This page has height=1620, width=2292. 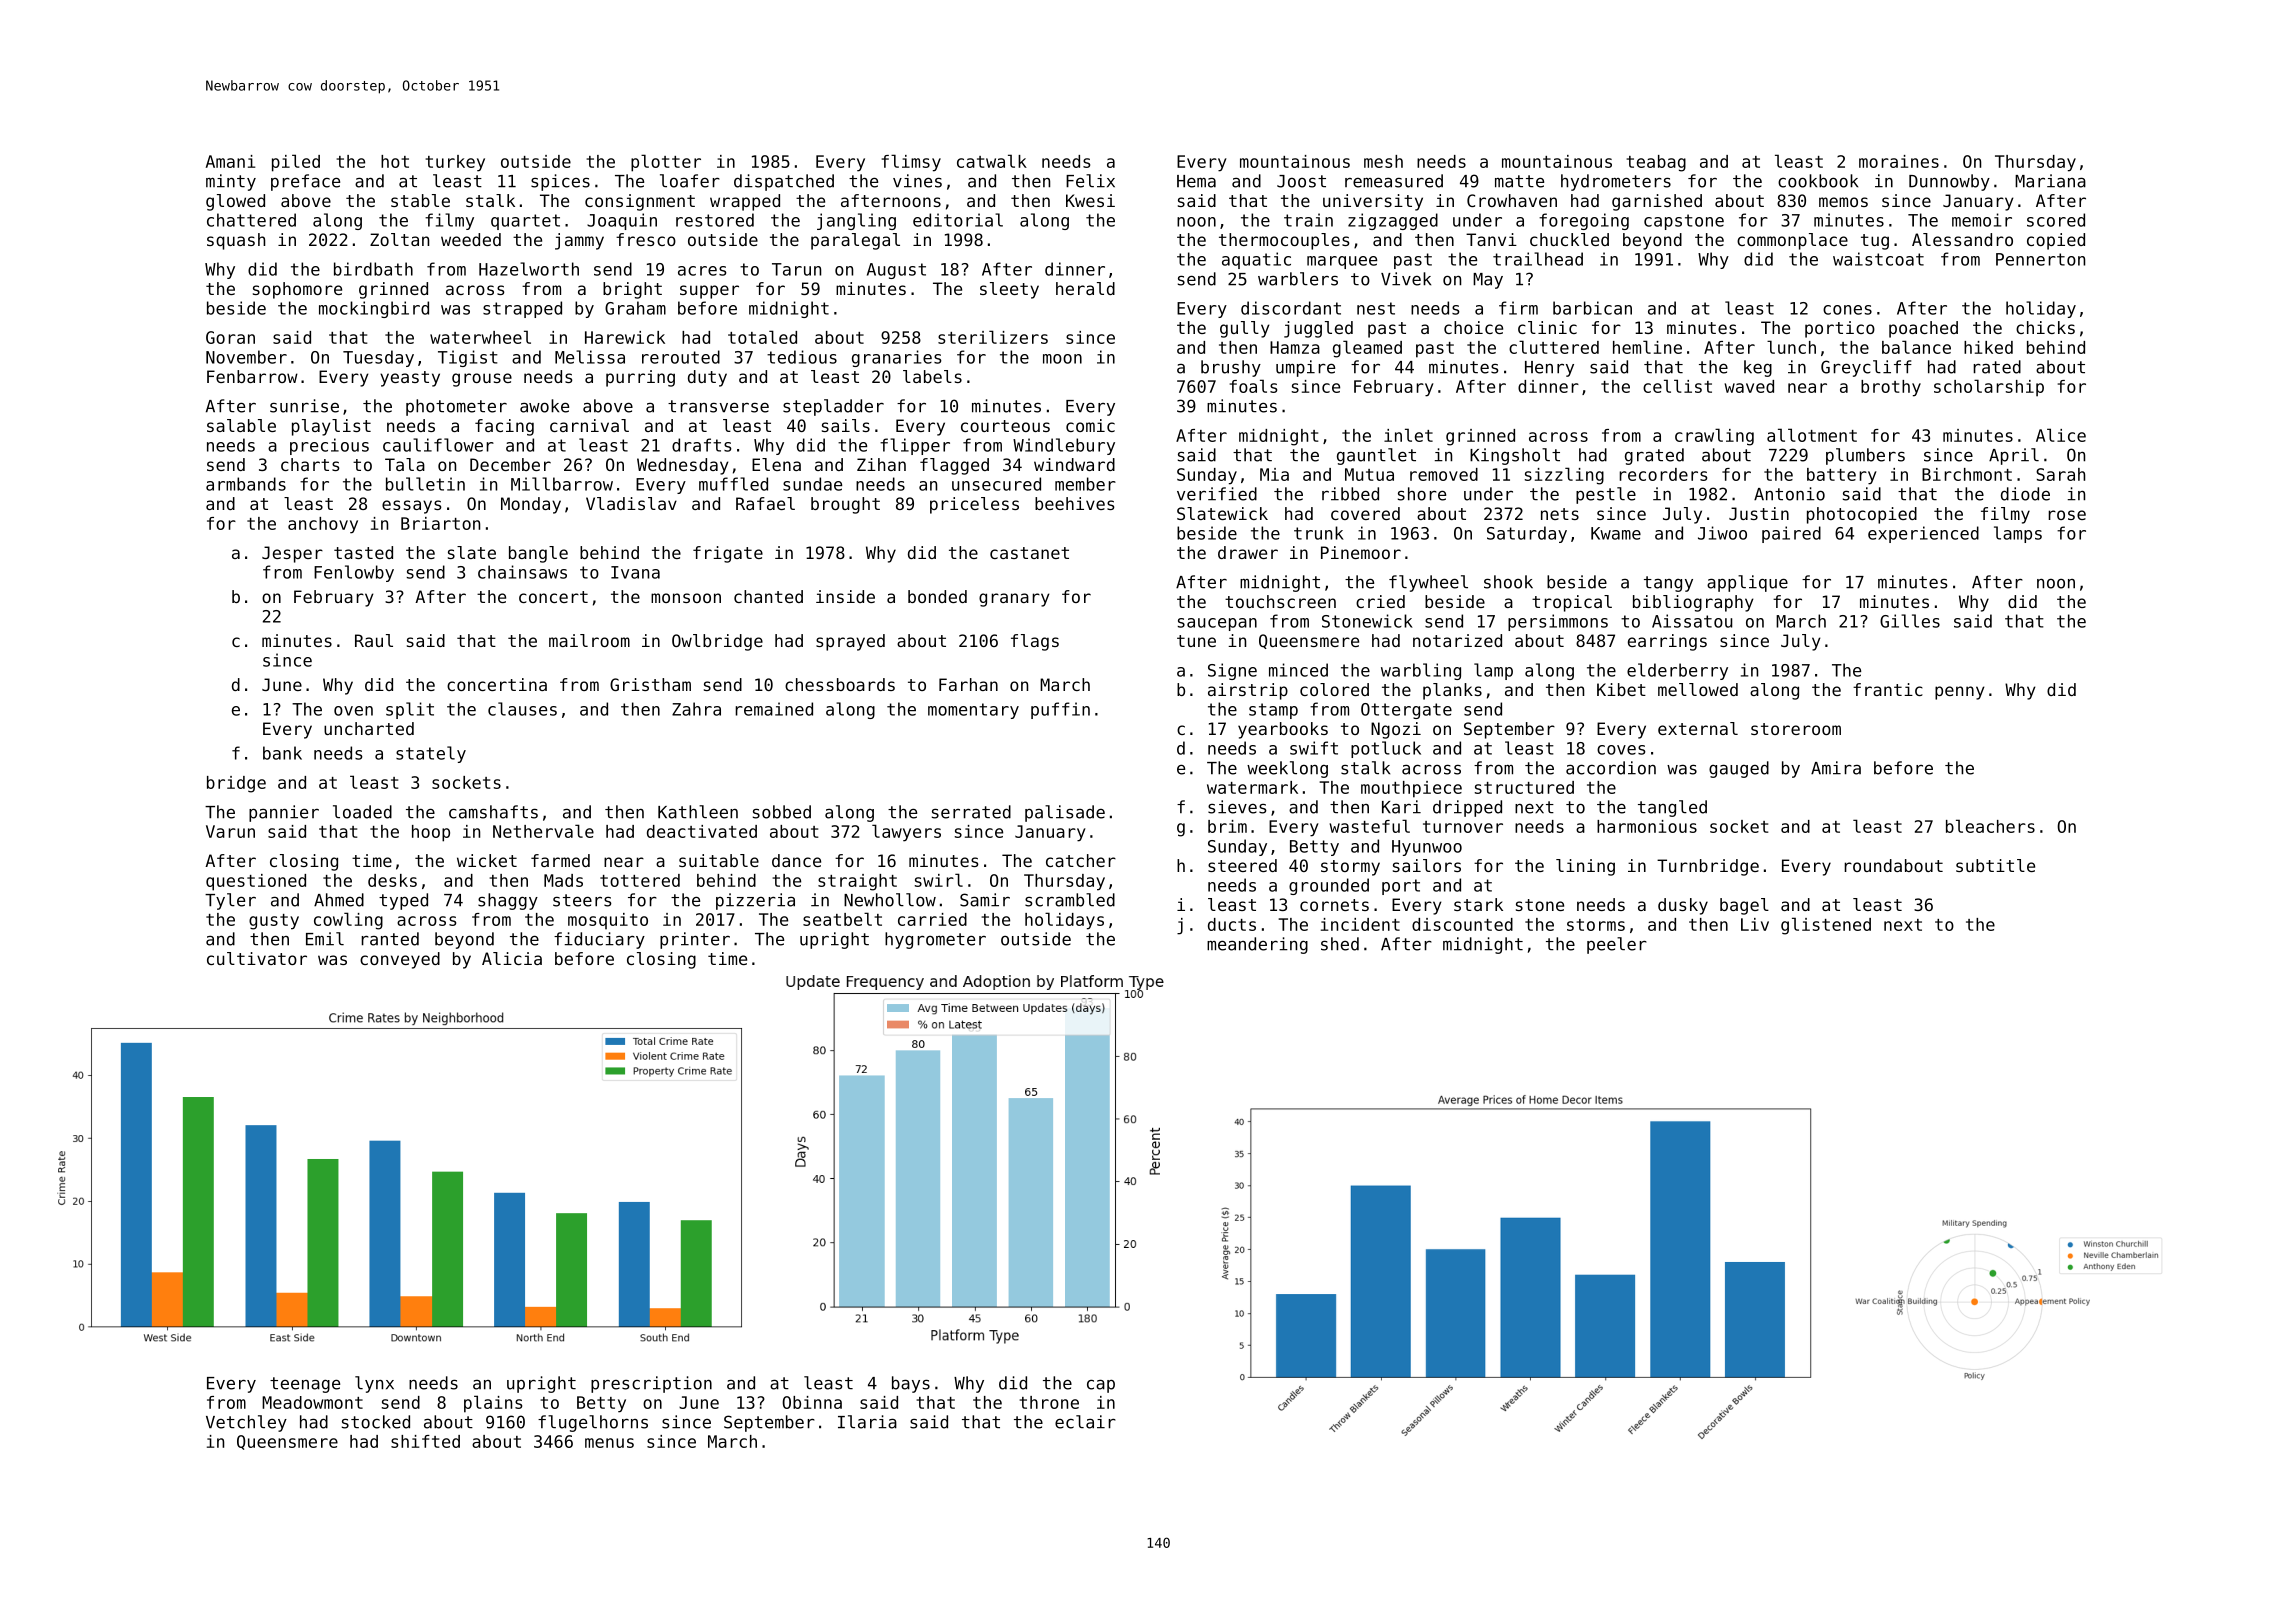 What do you see at coordinates (845, 505) in the page?
I see `brought` at bounding box center [845, 505].
